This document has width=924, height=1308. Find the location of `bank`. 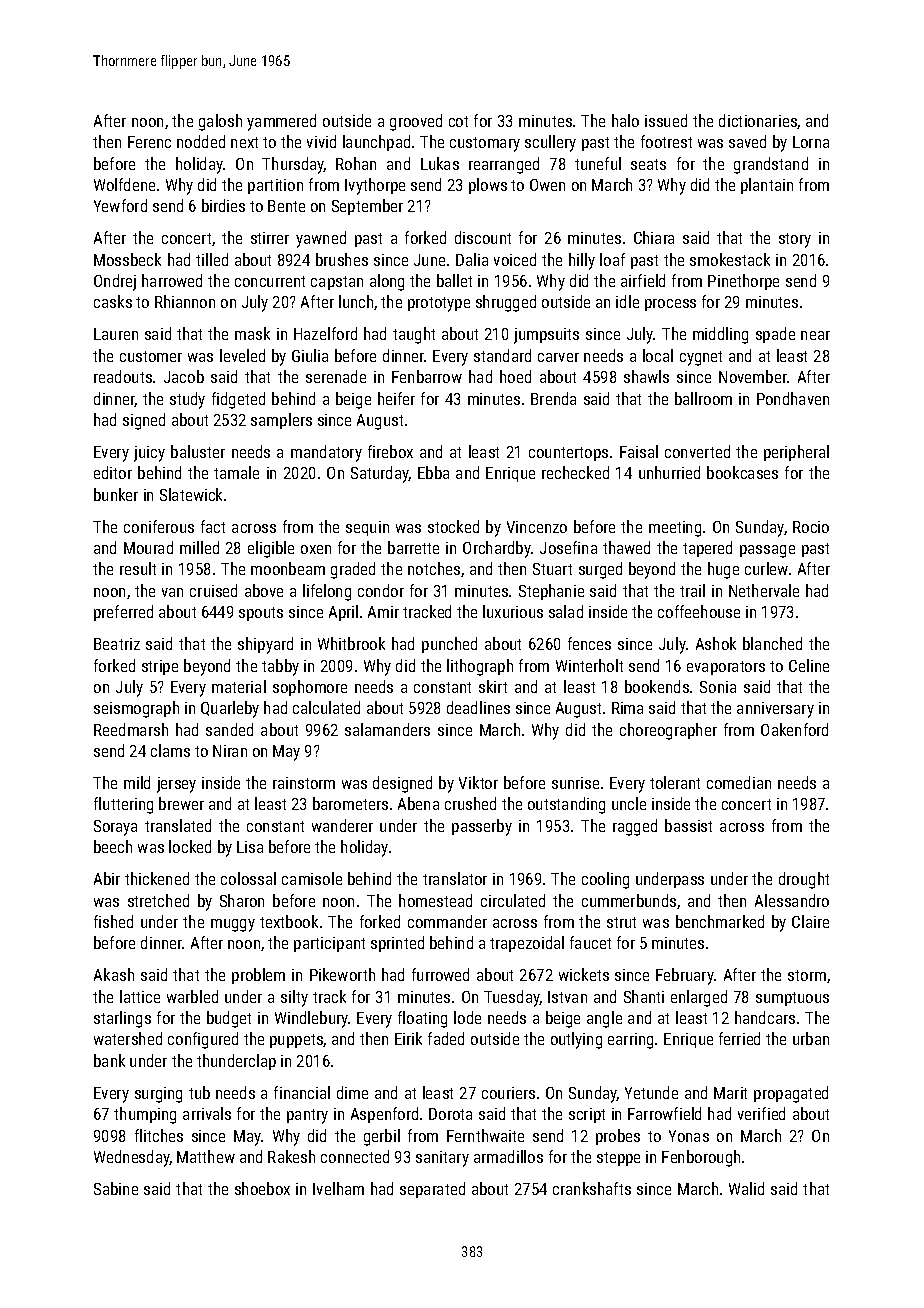

bank is located at coordinates (109, 1060).
